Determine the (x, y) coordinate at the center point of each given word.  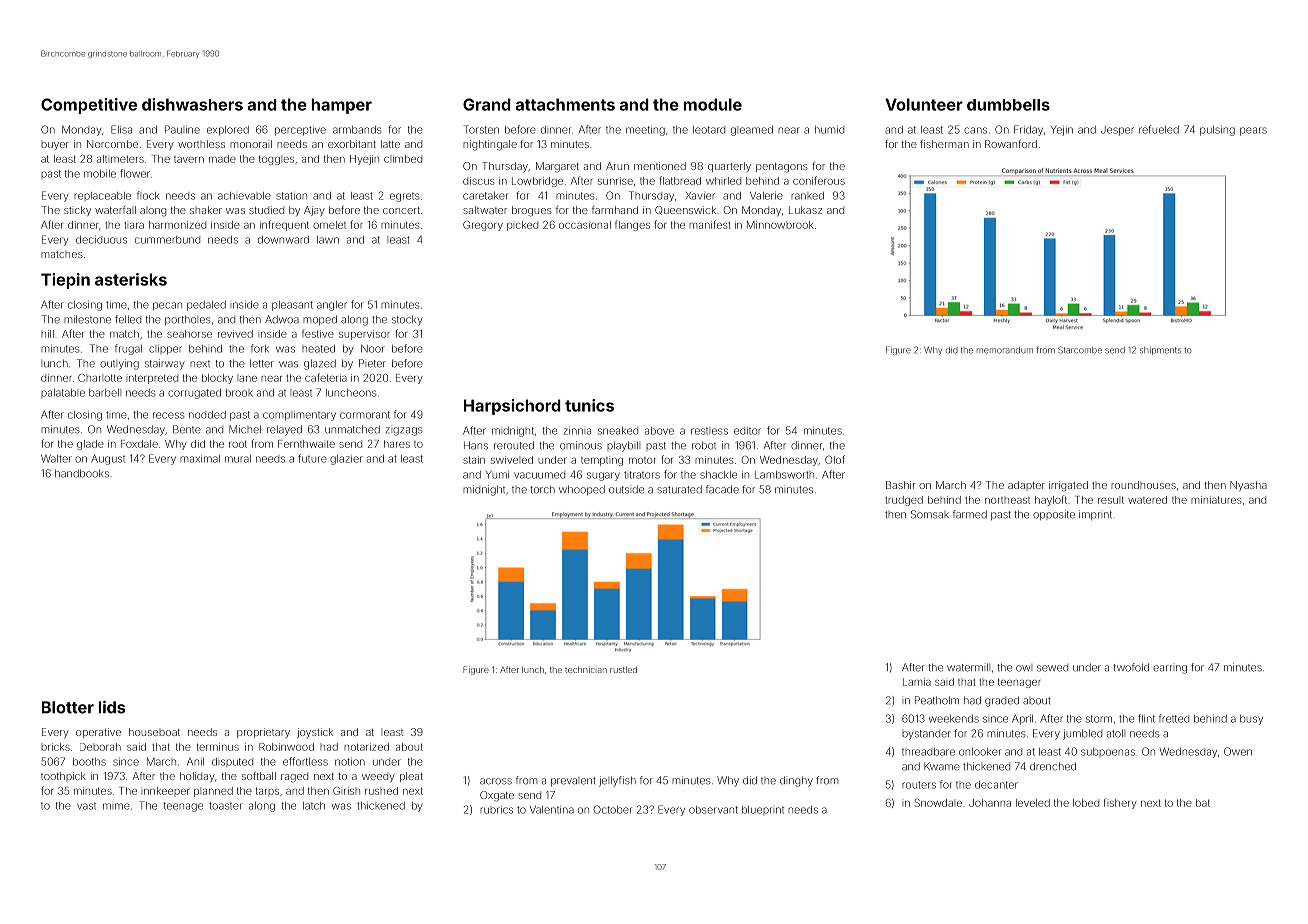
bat (1203, 803)
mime (116, 806)
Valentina (552, 810)
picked (522, 226)
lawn (328, 240)
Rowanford (1011, 144)
